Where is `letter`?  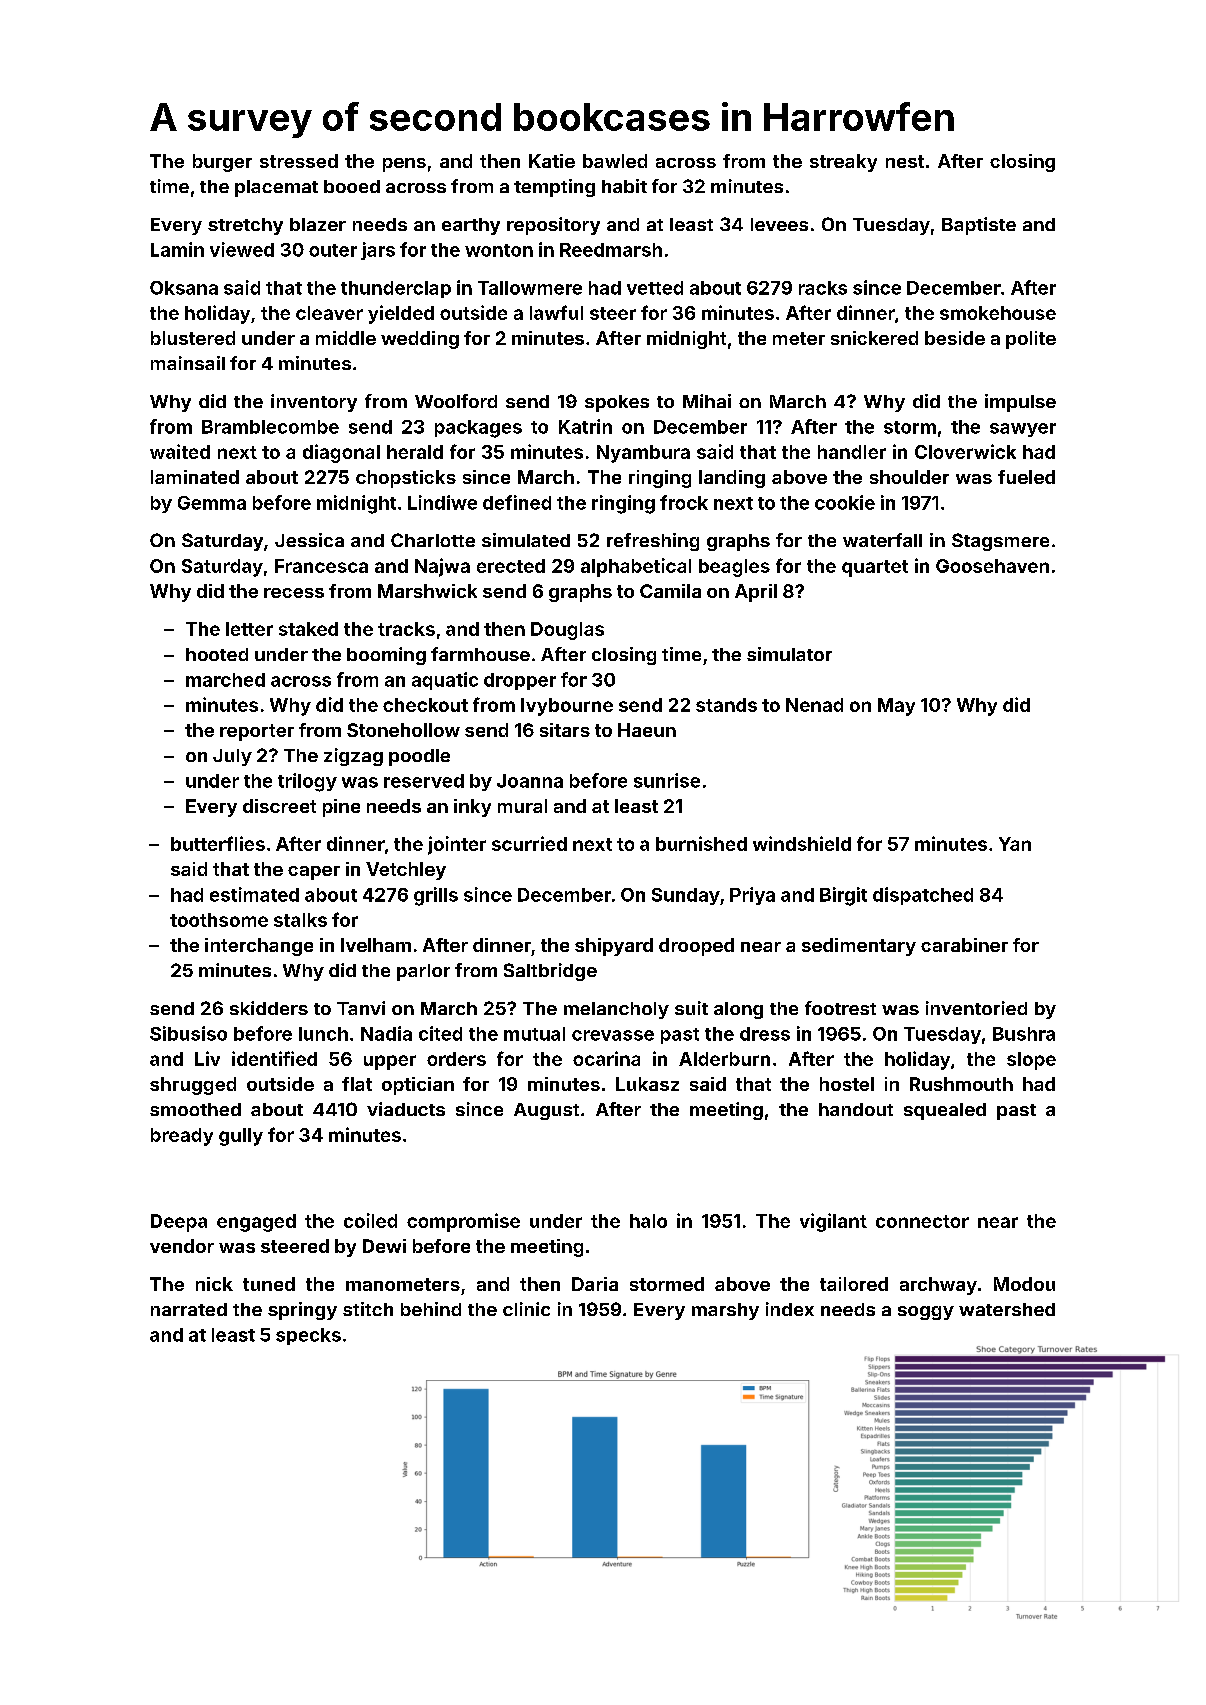 letter is located at coordinates (249, 629).
